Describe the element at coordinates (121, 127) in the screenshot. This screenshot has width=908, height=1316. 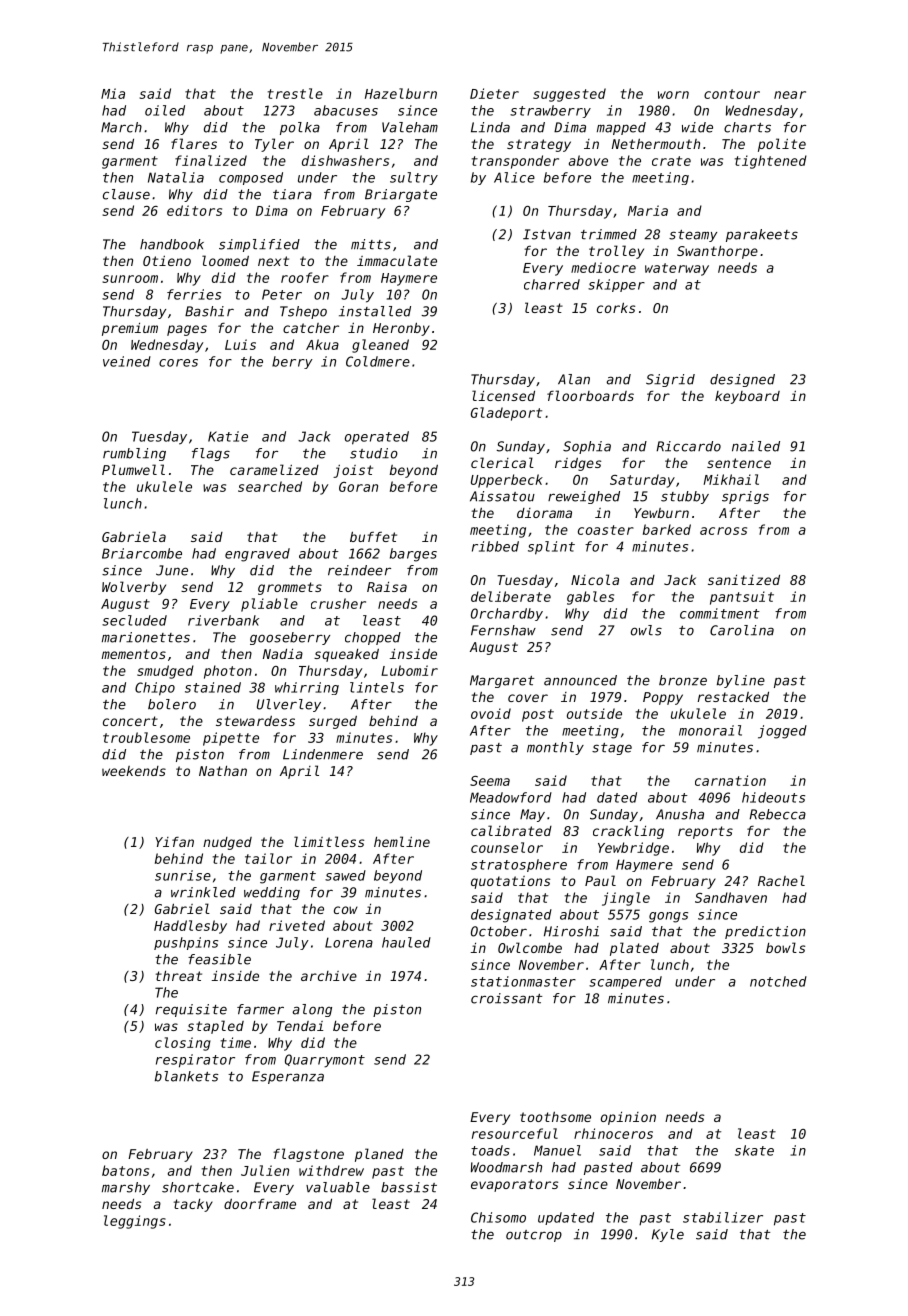
I see `March` at that location.
